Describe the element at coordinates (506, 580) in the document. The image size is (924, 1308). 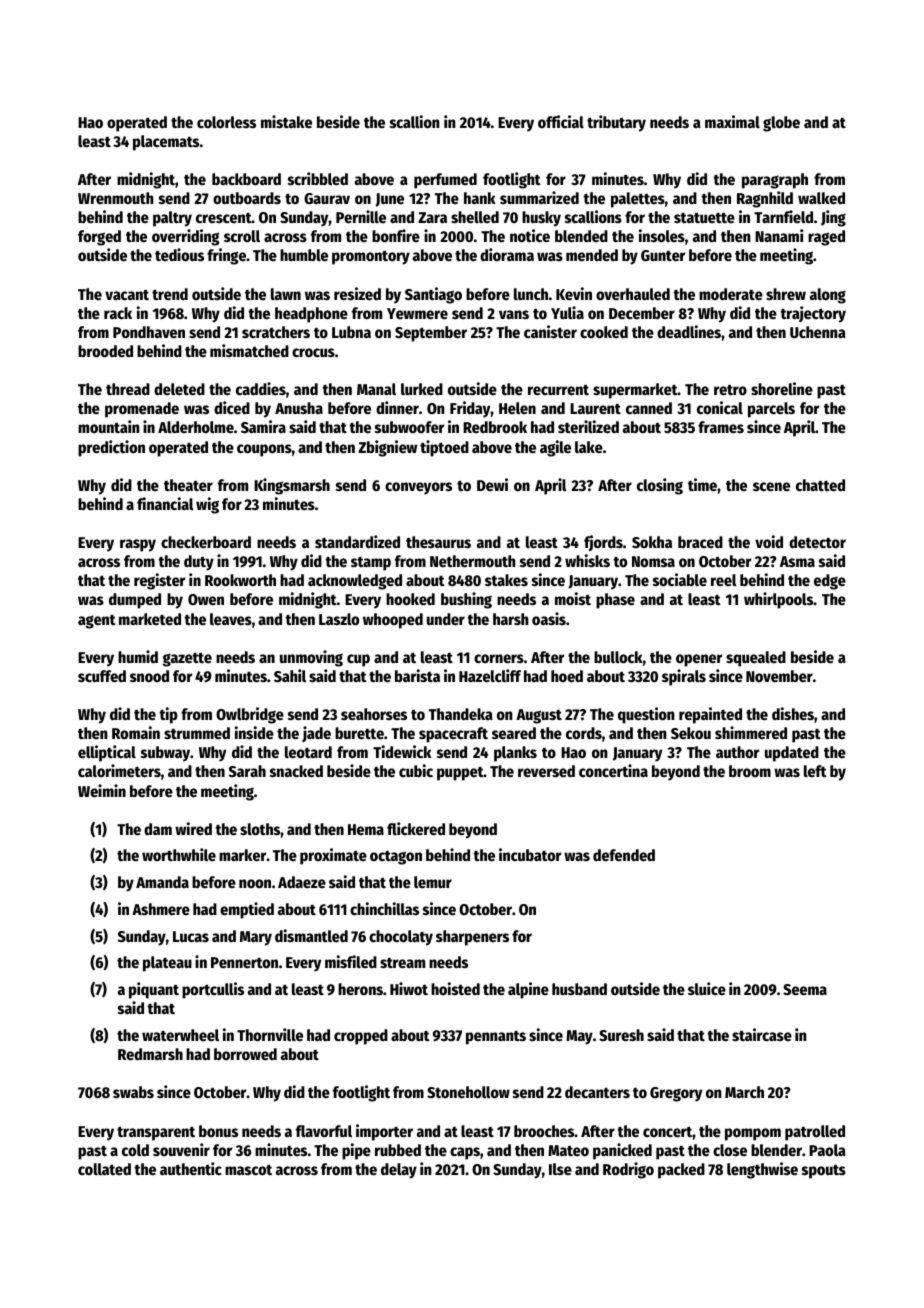
I see `stakes` at that location.
